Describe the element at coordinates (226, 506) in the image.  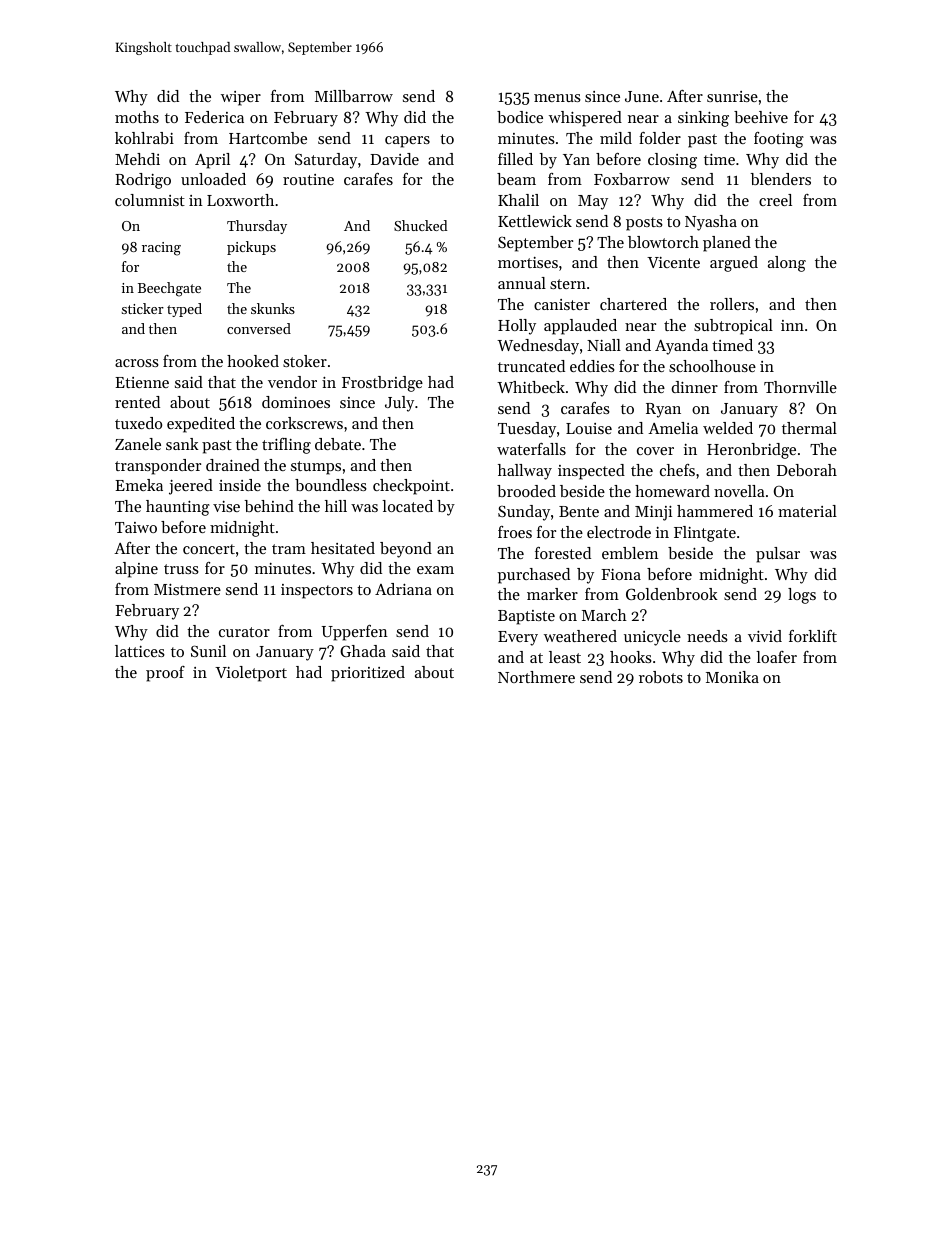
I see `vise` at that location.
